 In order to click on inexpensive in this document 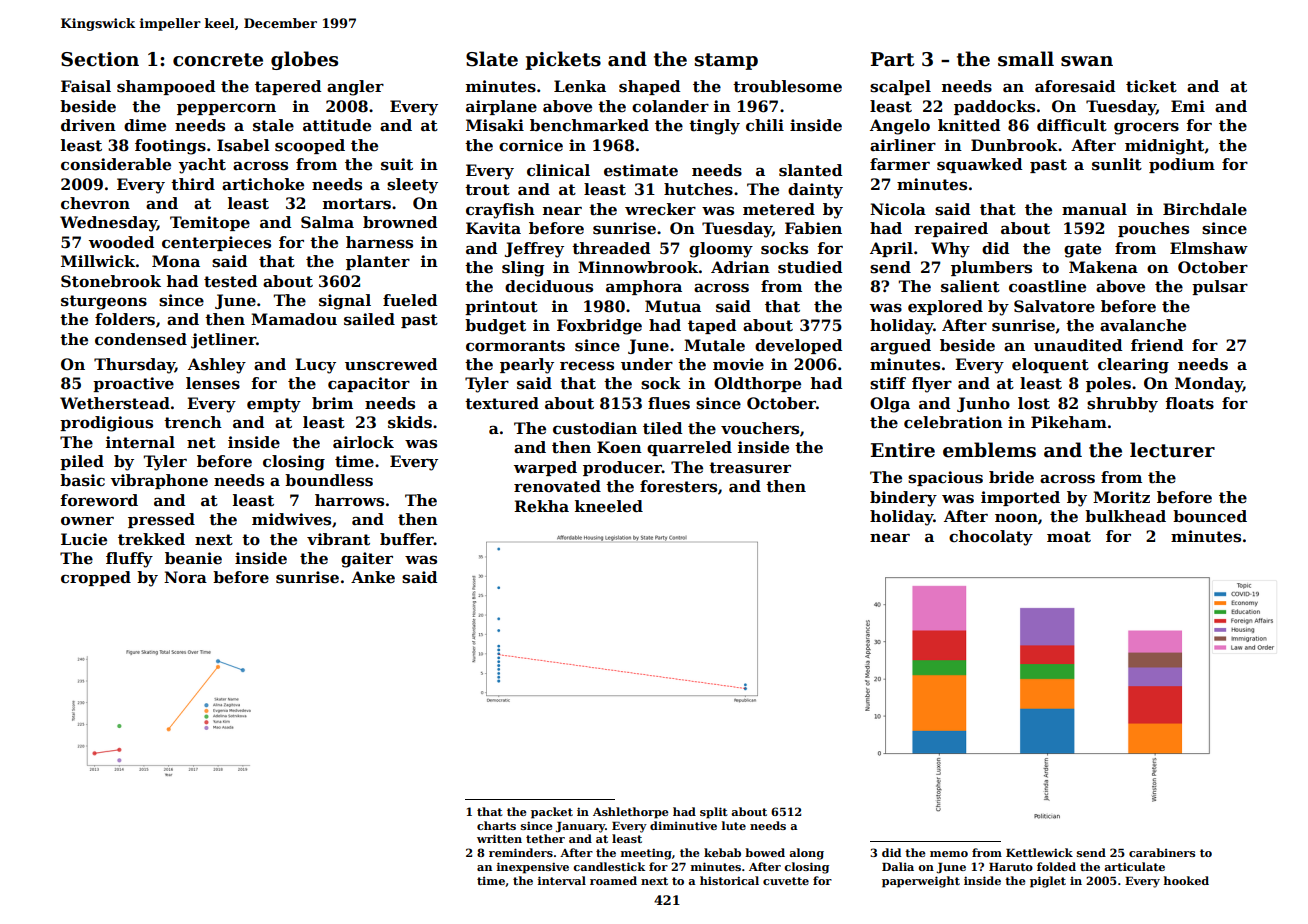, I will do `click(533, 868)`.
